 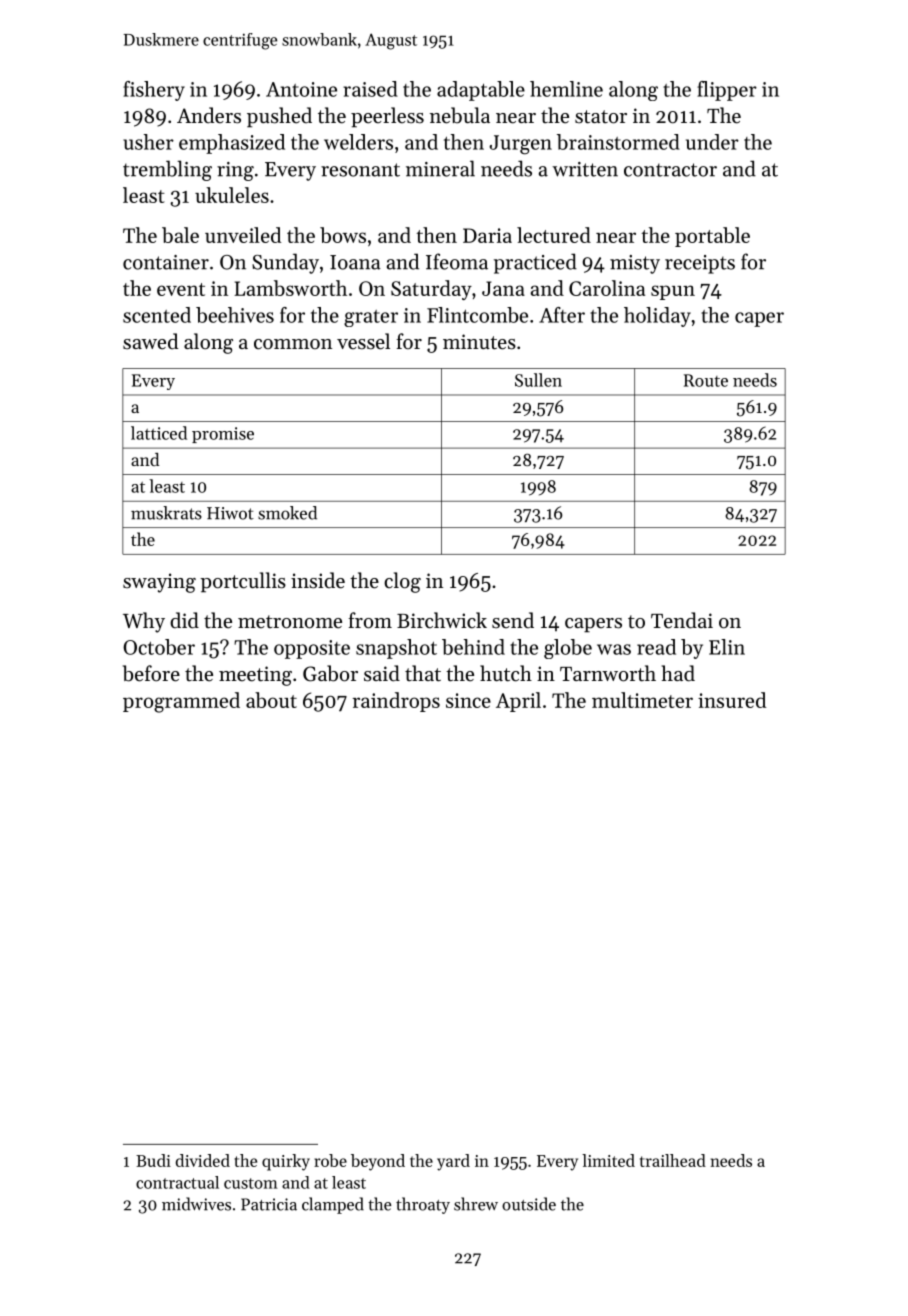 What do you see at coordinates (301, 89) in the screenshot?
I see `Antoine` at bounding box center [301, 89].
